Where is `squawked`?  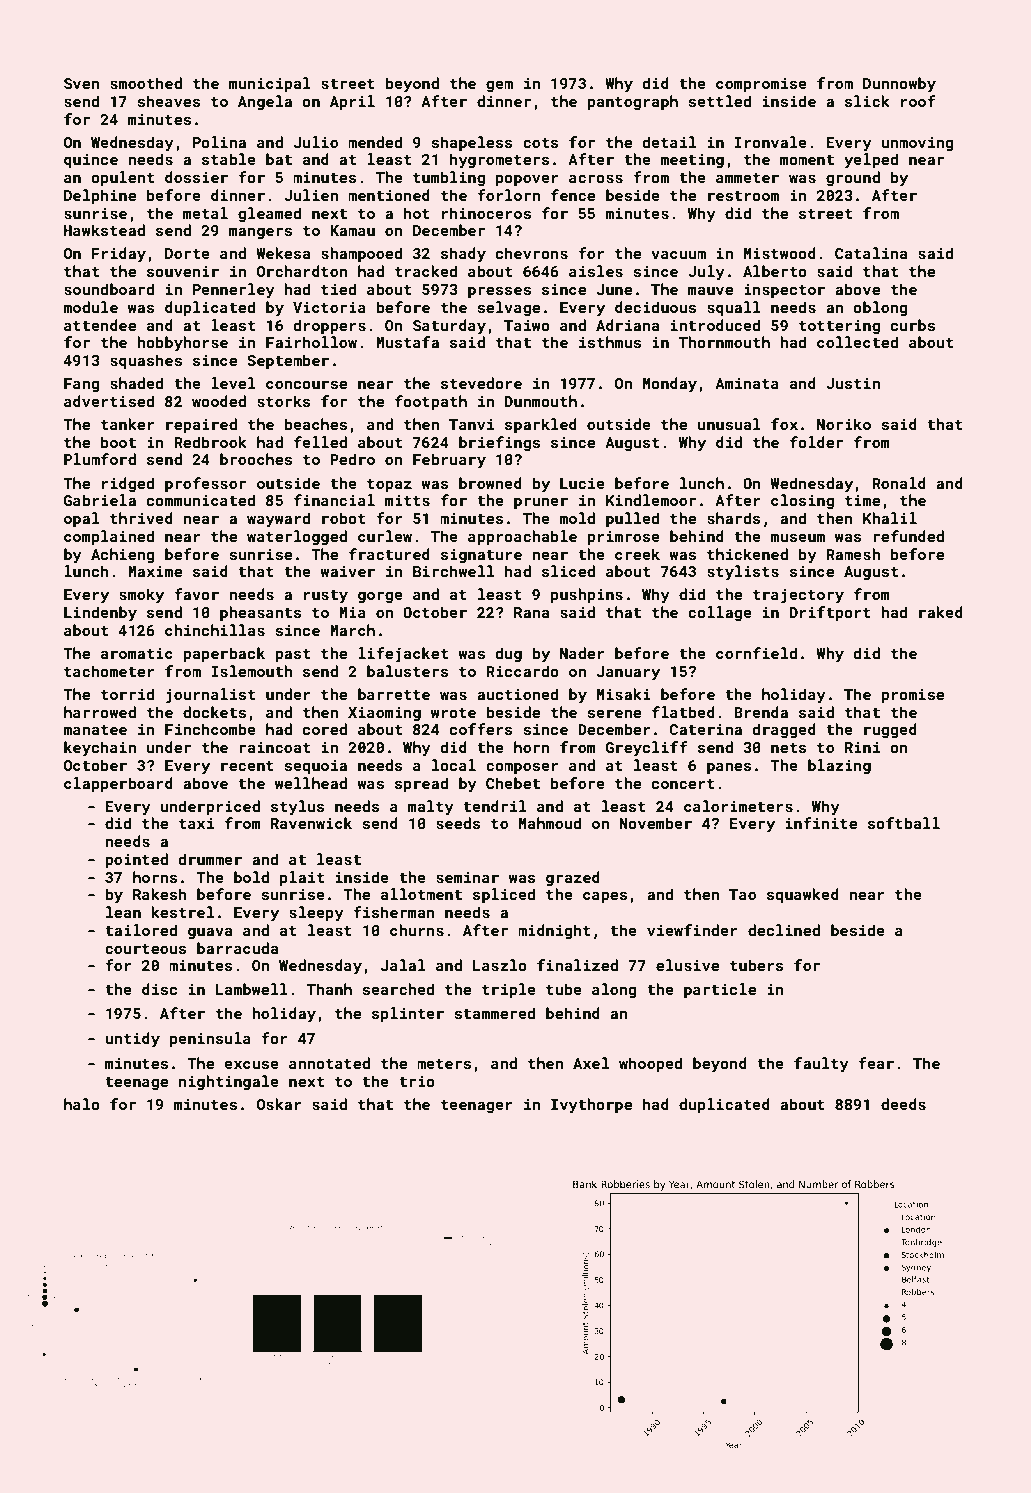 squawked is located at coordinates (803, 895).
